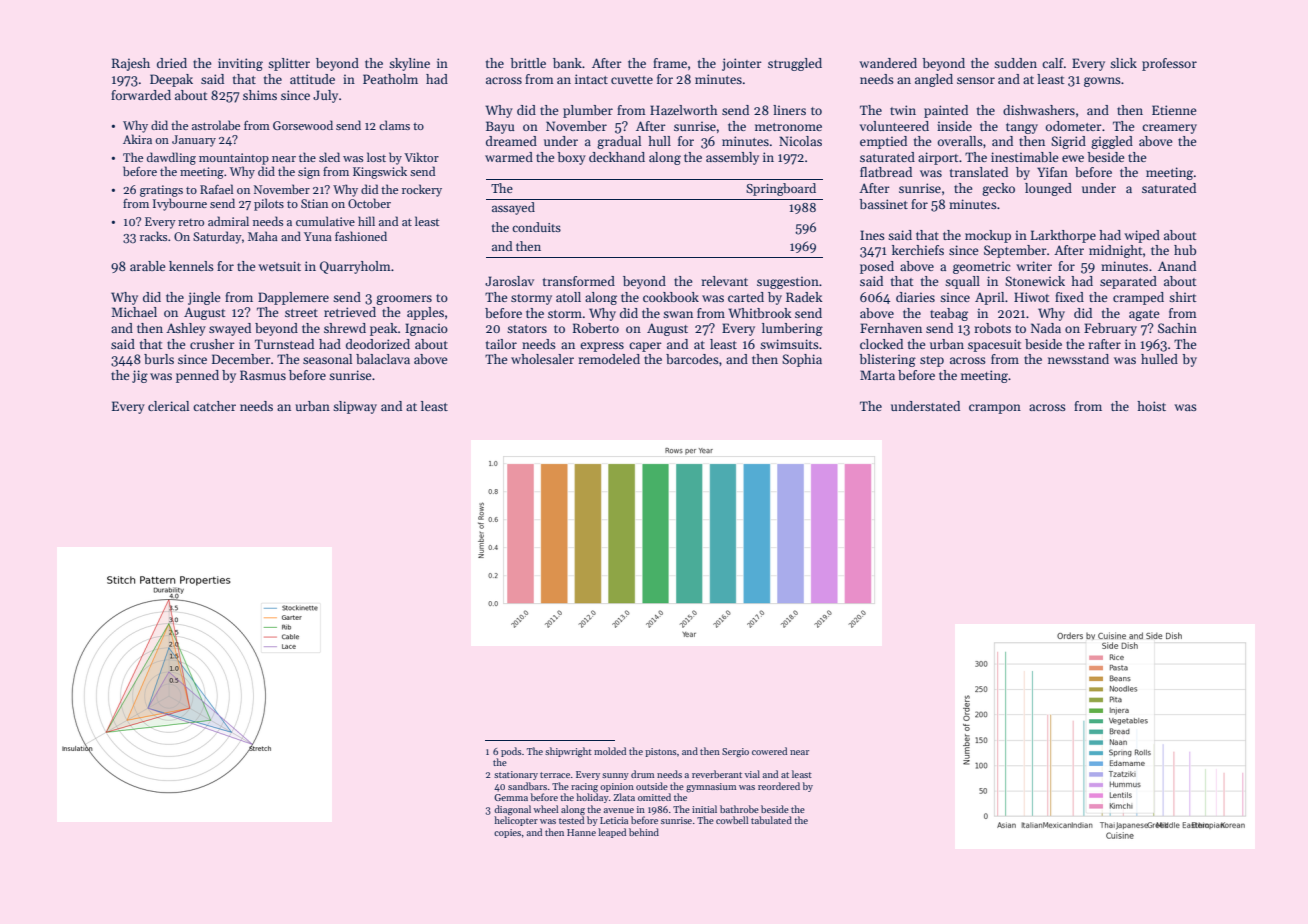 The image size is (1308, 924). What do you see at coordinates (579, 281) in the image?
I see `transformed` at bounding box center [579, 281].
